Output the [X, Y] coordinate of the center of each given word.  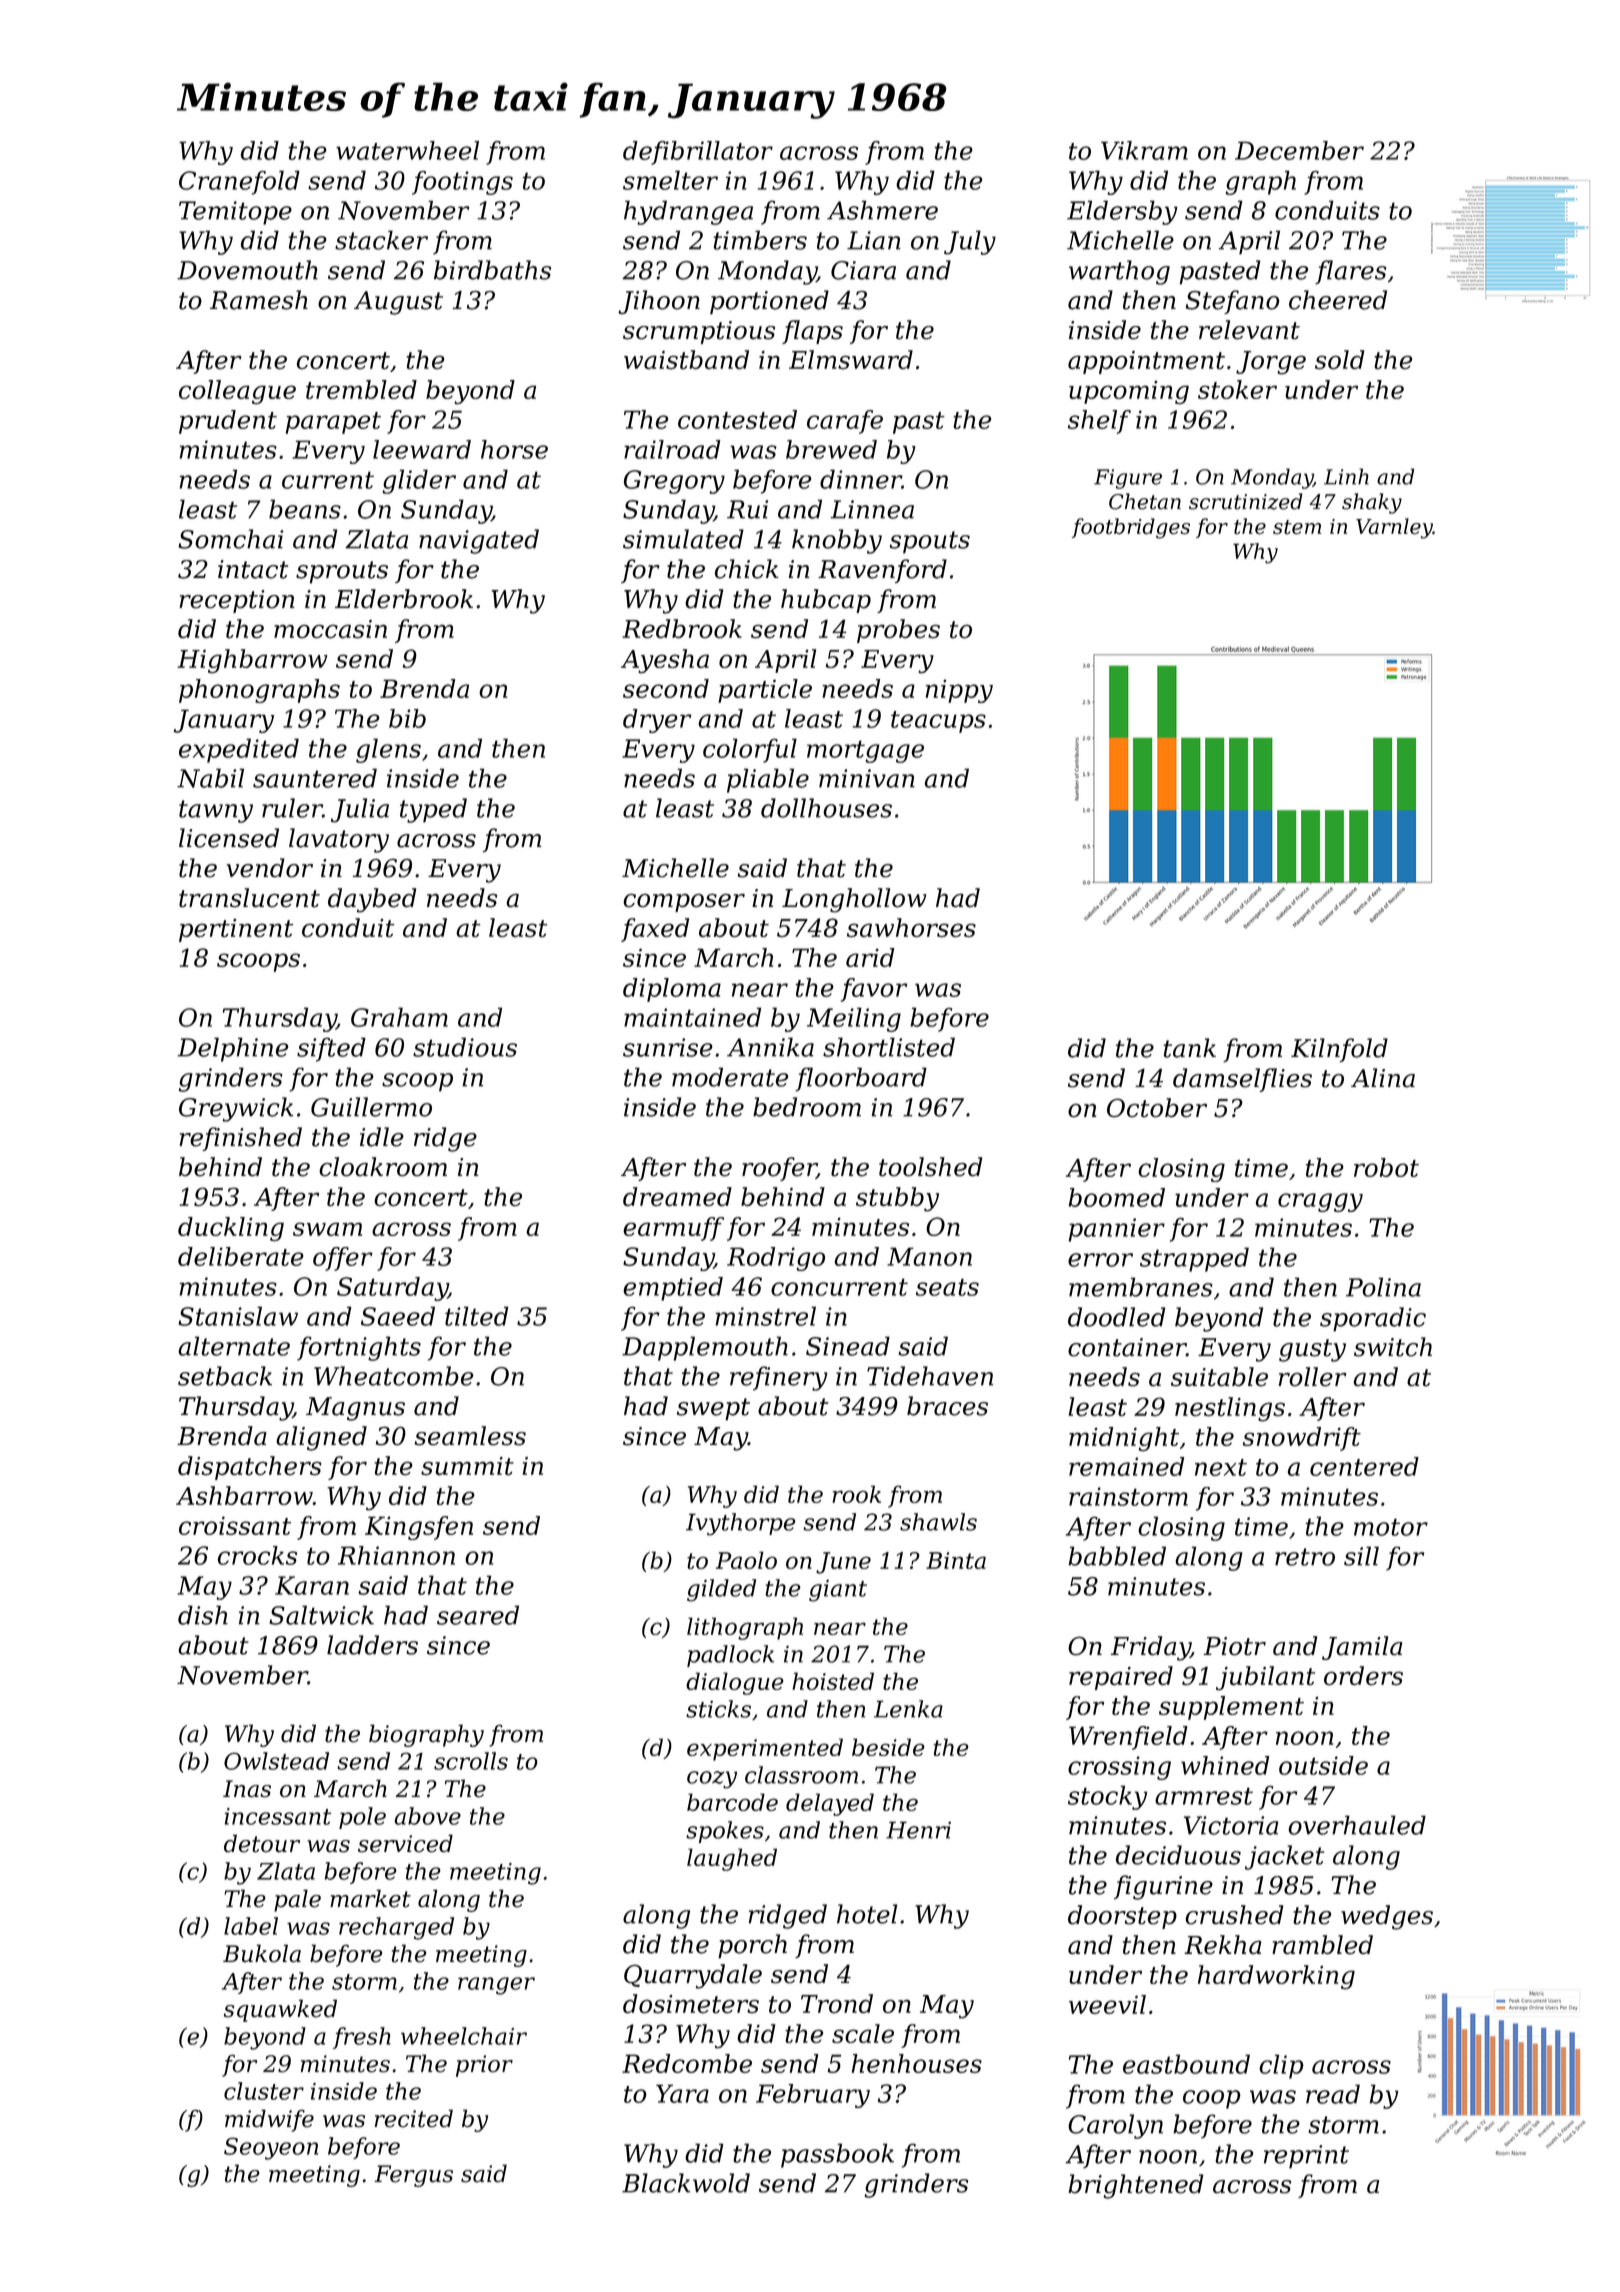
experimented [765, 1749]
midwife [269, 2120]
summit [467, 1466]
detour [262, 1843]
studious [465, 1047]
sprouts [342, 572]
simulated [683, 539]
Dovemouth [247, 270]
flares [1351, 272]
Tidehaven [930, 1376]
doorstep [1122, 1917]
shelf [1099, 422]
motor [1391, 1527]
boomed [1117, 1197]
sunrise [668, 1047]
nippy [959, 691]
